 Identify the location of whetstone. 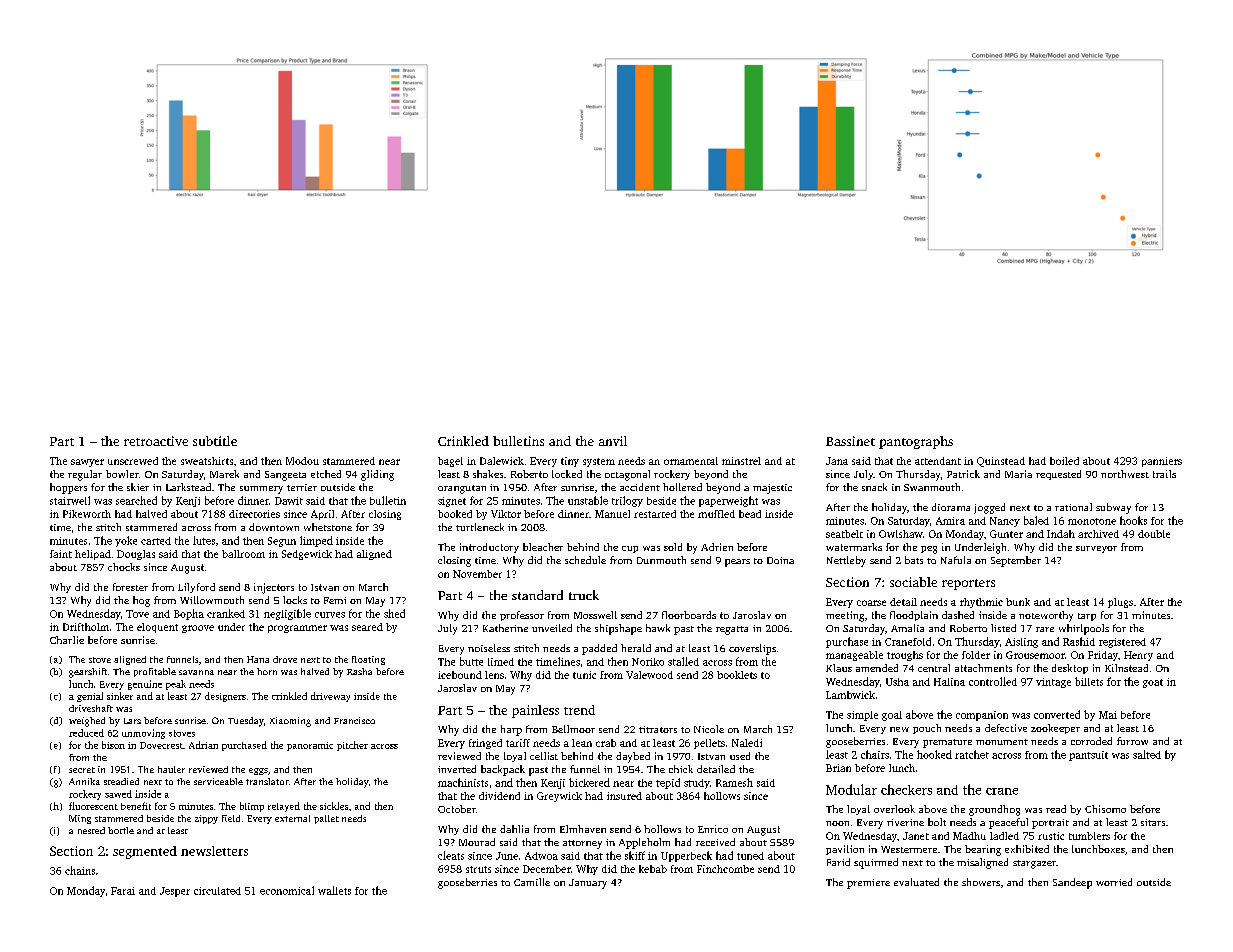
(328, 527).
